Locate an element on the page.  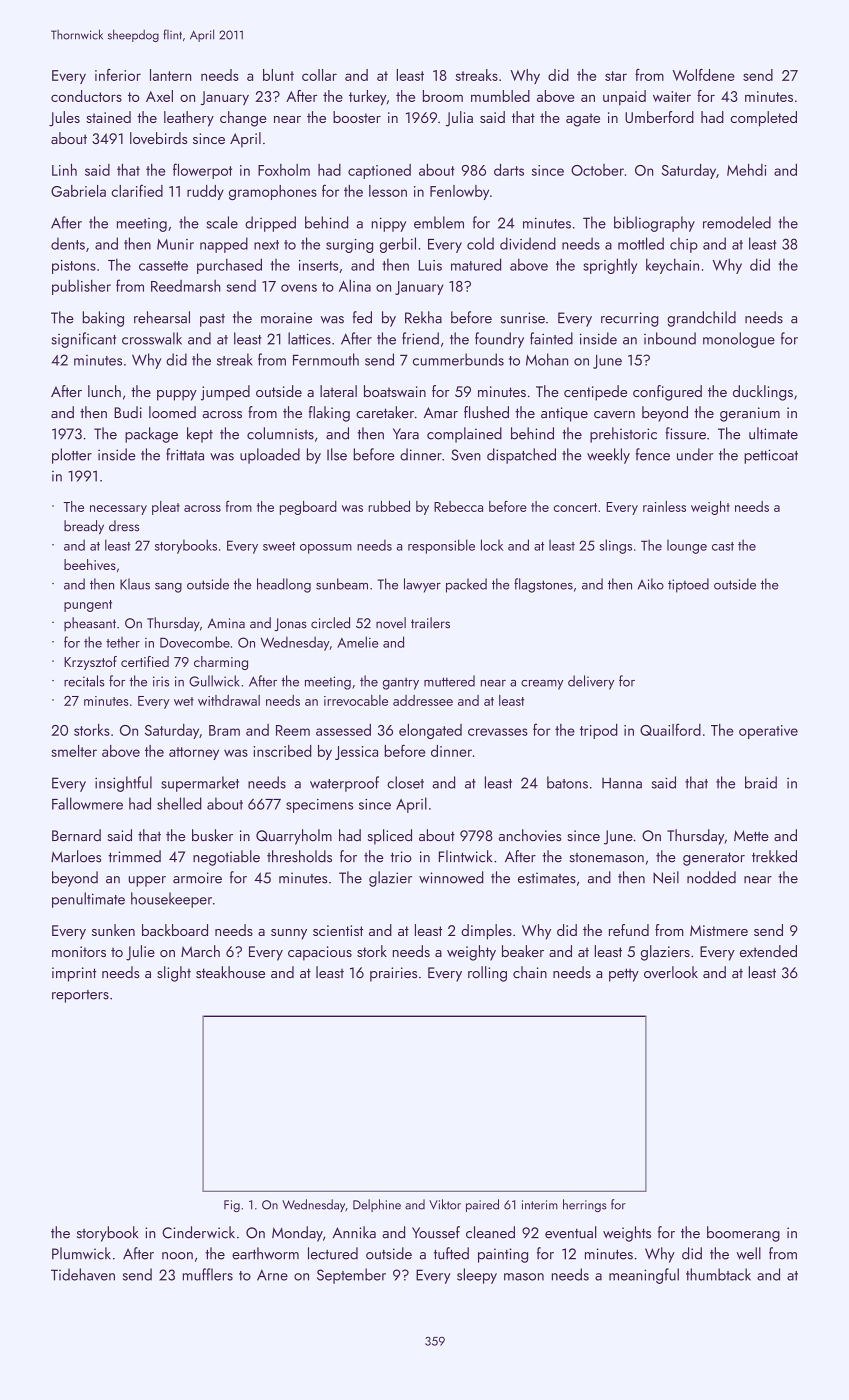
Linh is located at coordinates (64, 170).
